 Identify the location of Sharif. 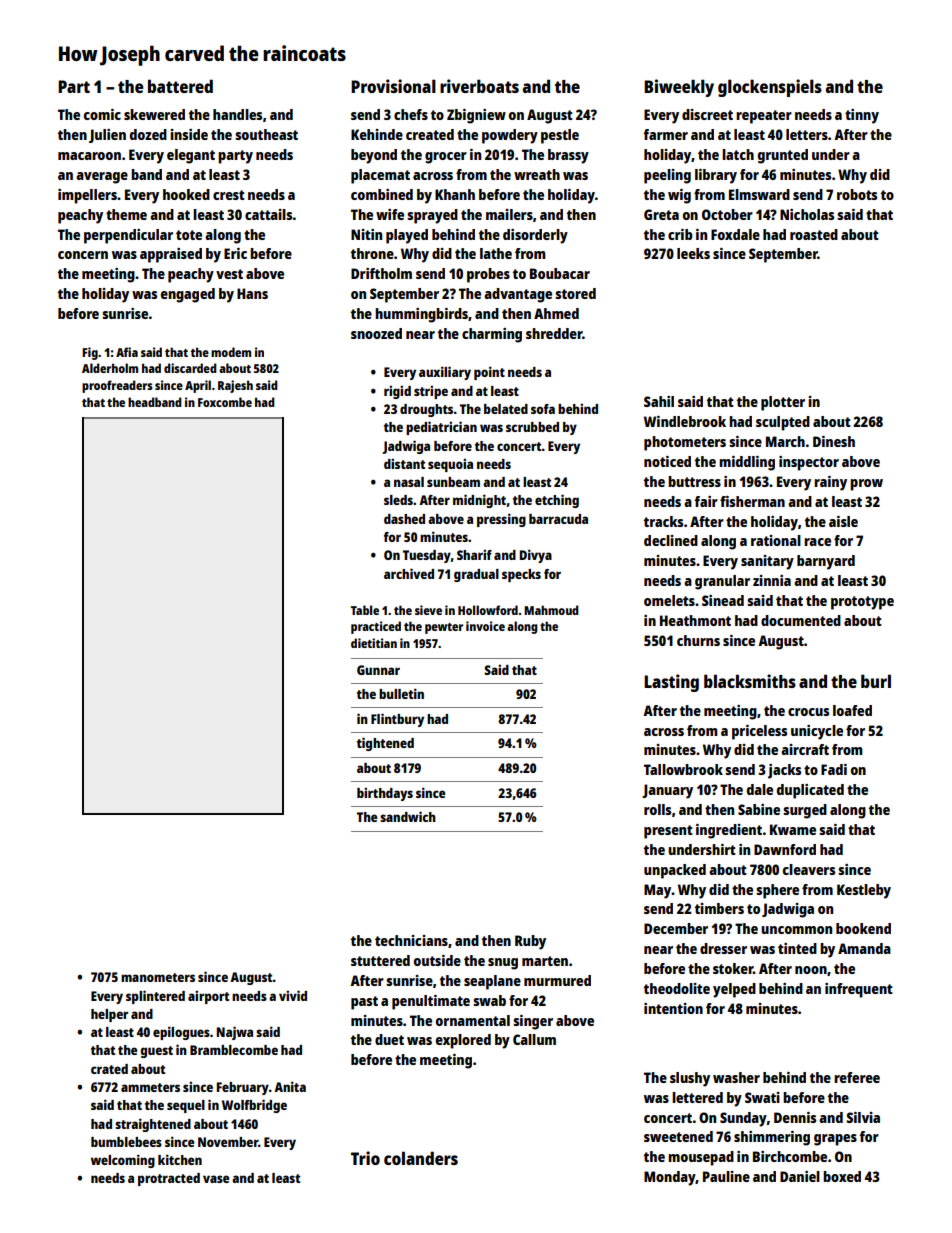
(474, 554).
